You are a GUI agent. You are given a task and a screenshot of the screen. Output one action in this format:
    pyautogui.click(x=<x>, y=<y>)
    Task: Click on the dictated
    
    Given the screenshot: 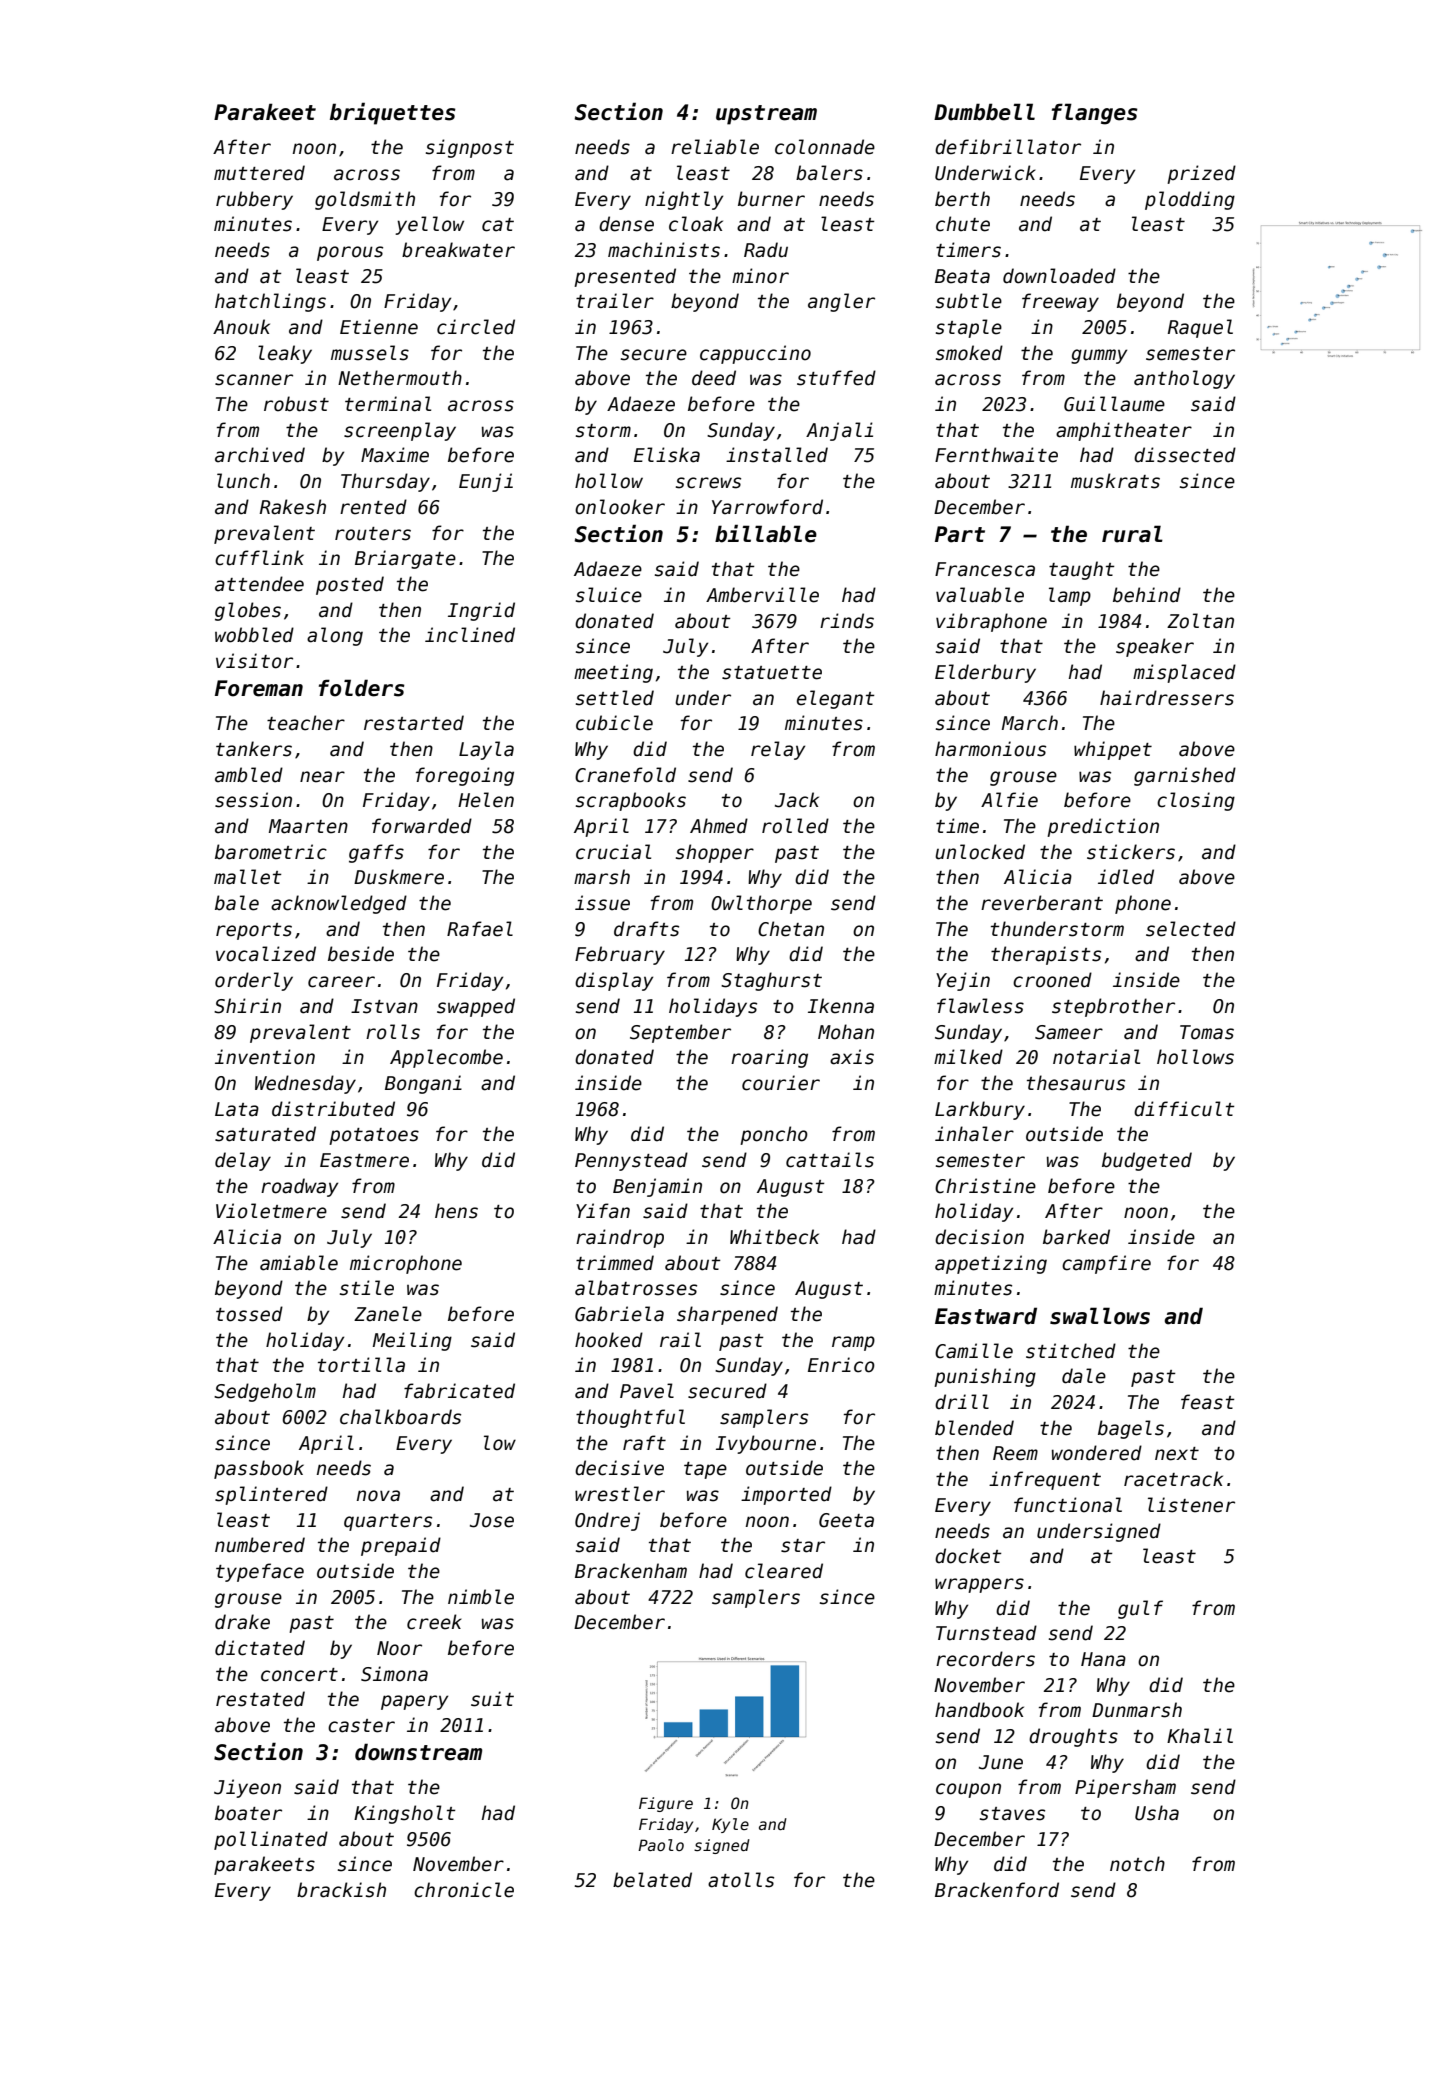 What is the action you would take?
    pyautogui.click(x=260, y=1648)
